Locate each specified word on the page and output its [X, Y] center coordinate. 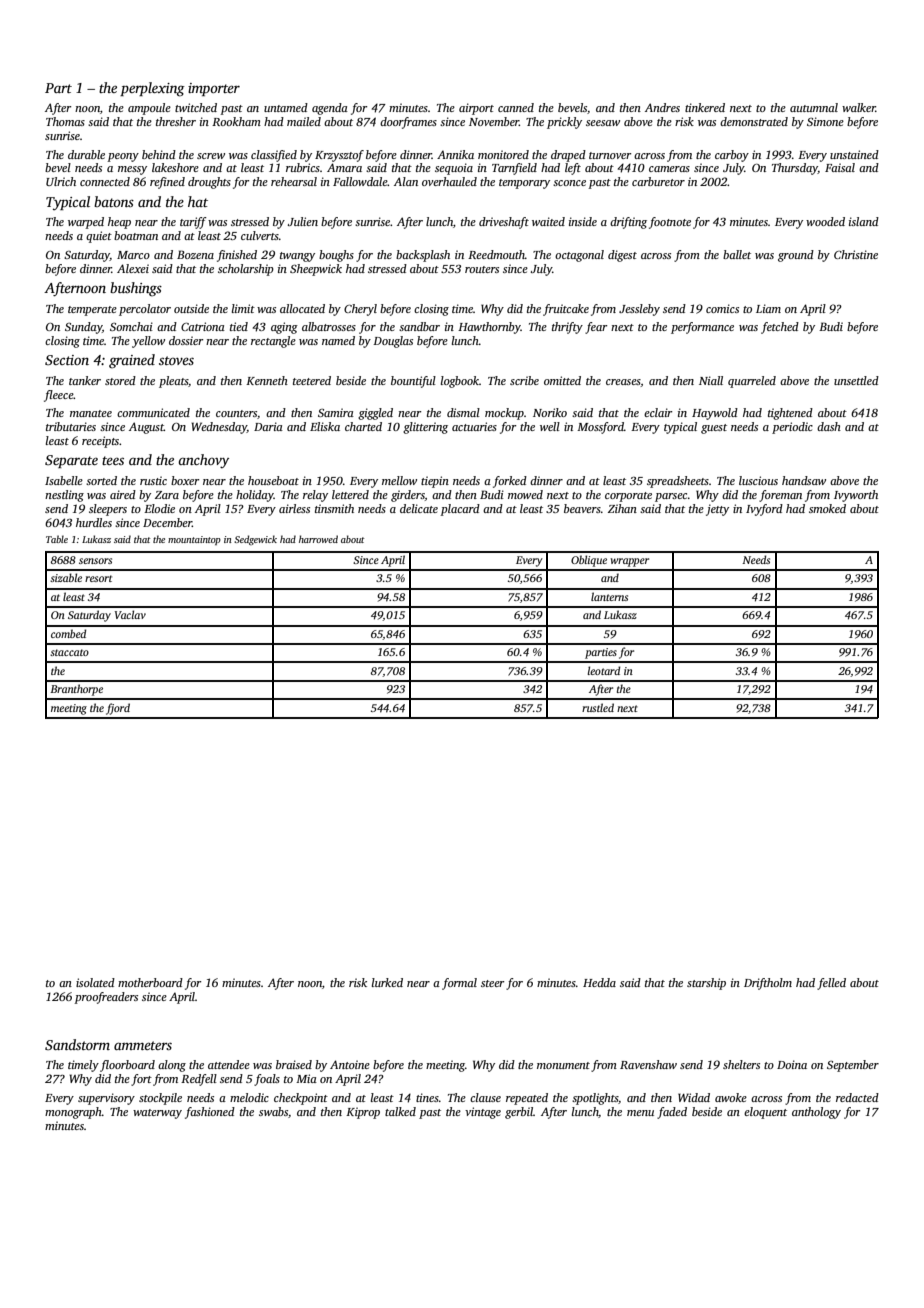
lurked [387, 982]
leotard [603, 670]
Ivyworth [856, 496]
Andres [662, 107]
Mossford [600, 428]
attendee [229, 1064]
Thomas [65, 121]
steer [492, 983]
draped [568, 156]
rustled [598, 707]
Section [67, 360]
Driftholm [768, 984]
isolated [95, 982]
